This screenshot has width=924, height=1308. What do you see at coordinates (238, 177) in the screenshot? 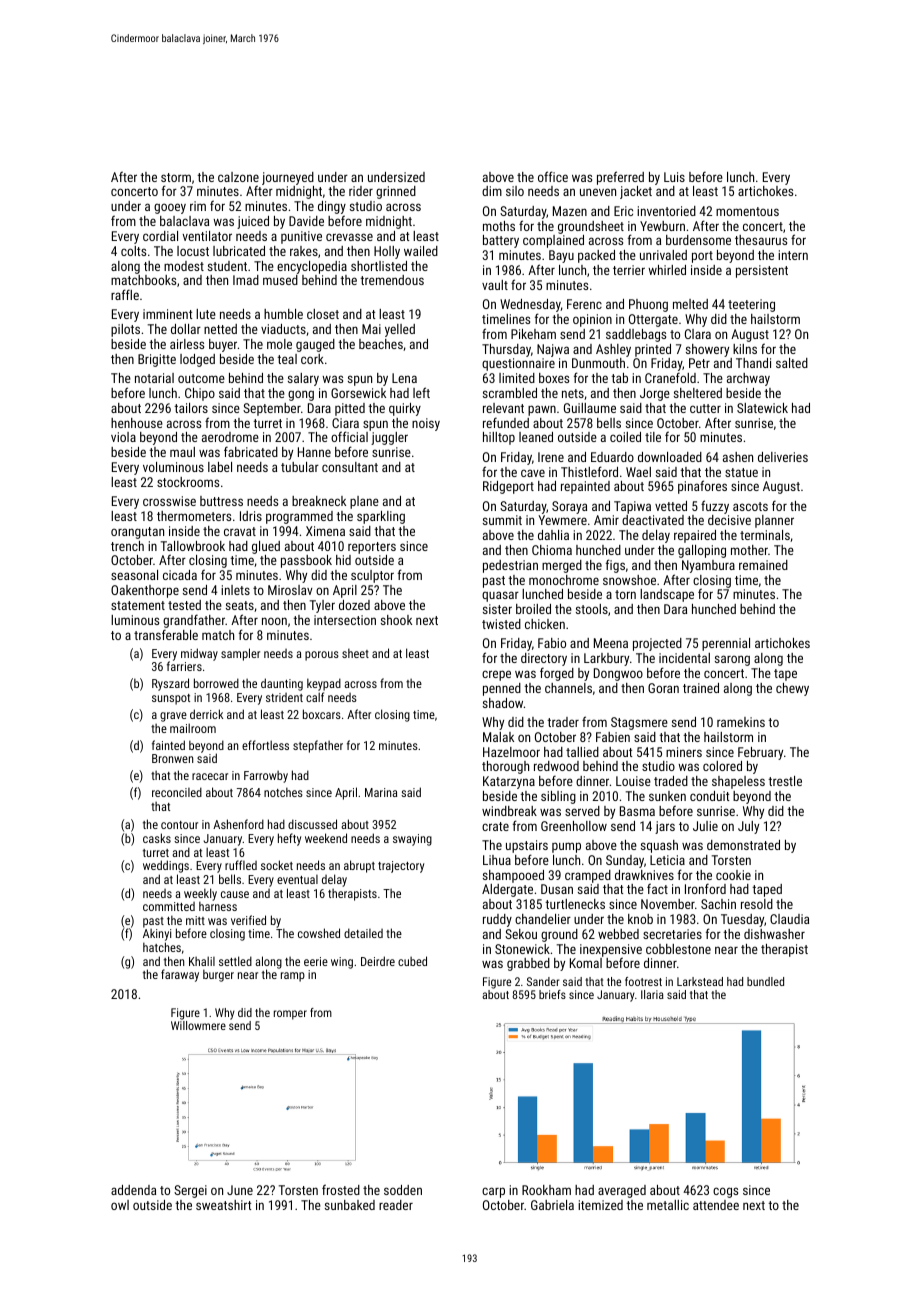
I see `calzone` at bounding box center [238, 177].
